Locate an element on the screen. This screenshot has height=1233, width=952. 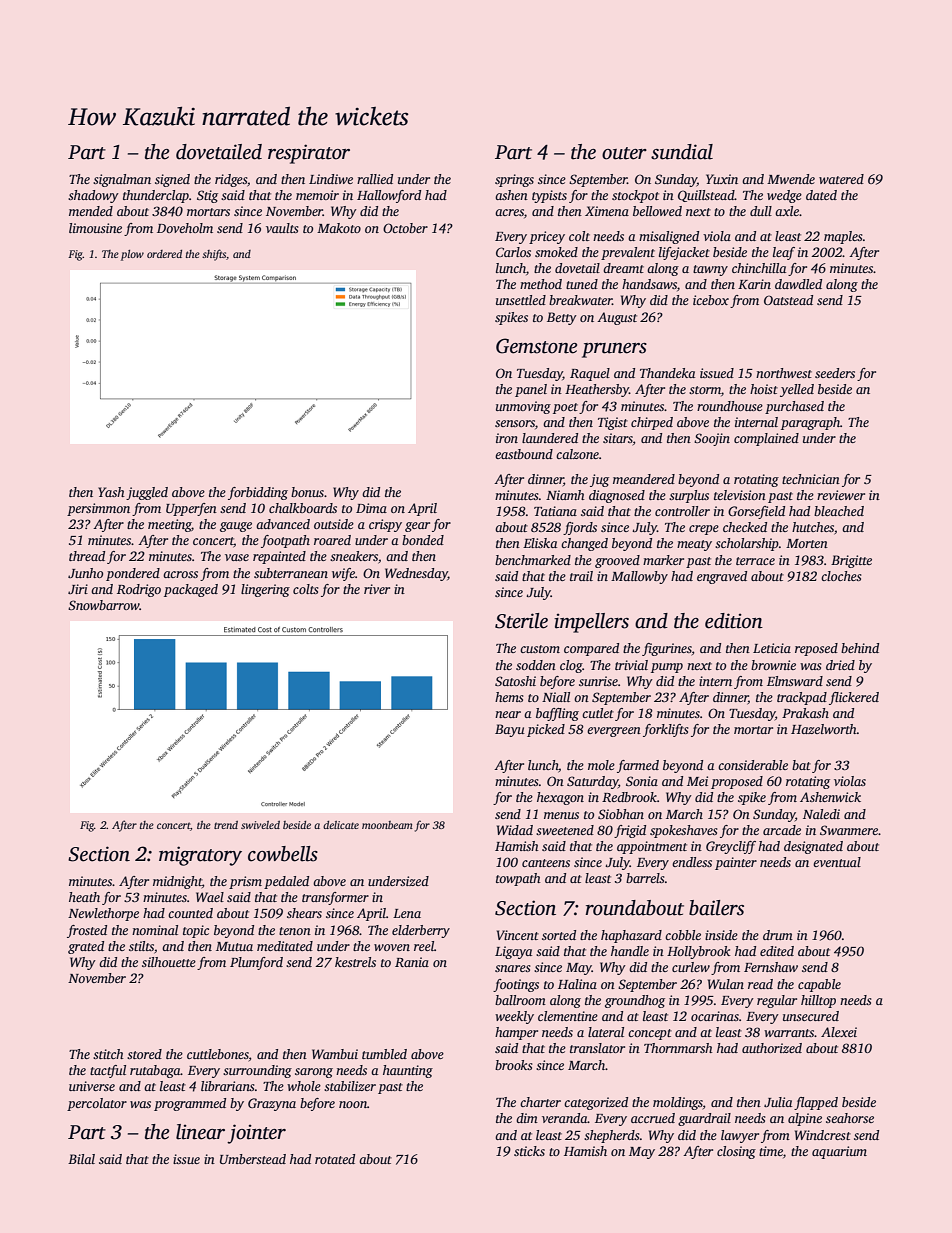
Bayu is located at coordinates (510, 730).
